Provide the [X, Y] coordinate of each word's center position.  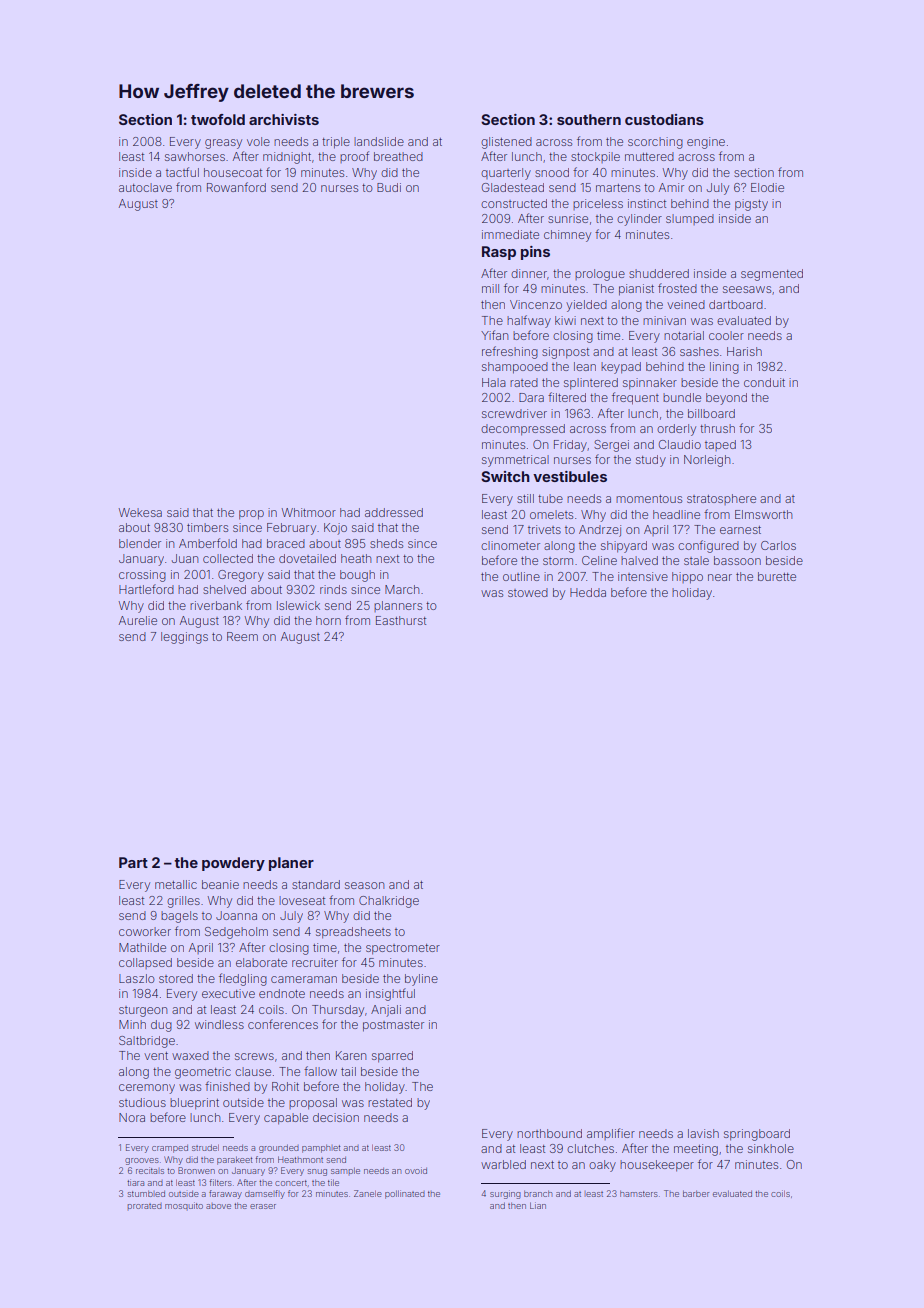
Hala [494, 382]
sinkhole [771, 1148]
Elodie [767, 187]
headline [676, 514]
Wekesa [140, 512]
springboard [757, 1135]
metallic [176, 884]
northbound [549, 1133]
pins [535, 253]
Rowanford [236, 187]
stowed [528, 592]
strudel [205, 1147]
